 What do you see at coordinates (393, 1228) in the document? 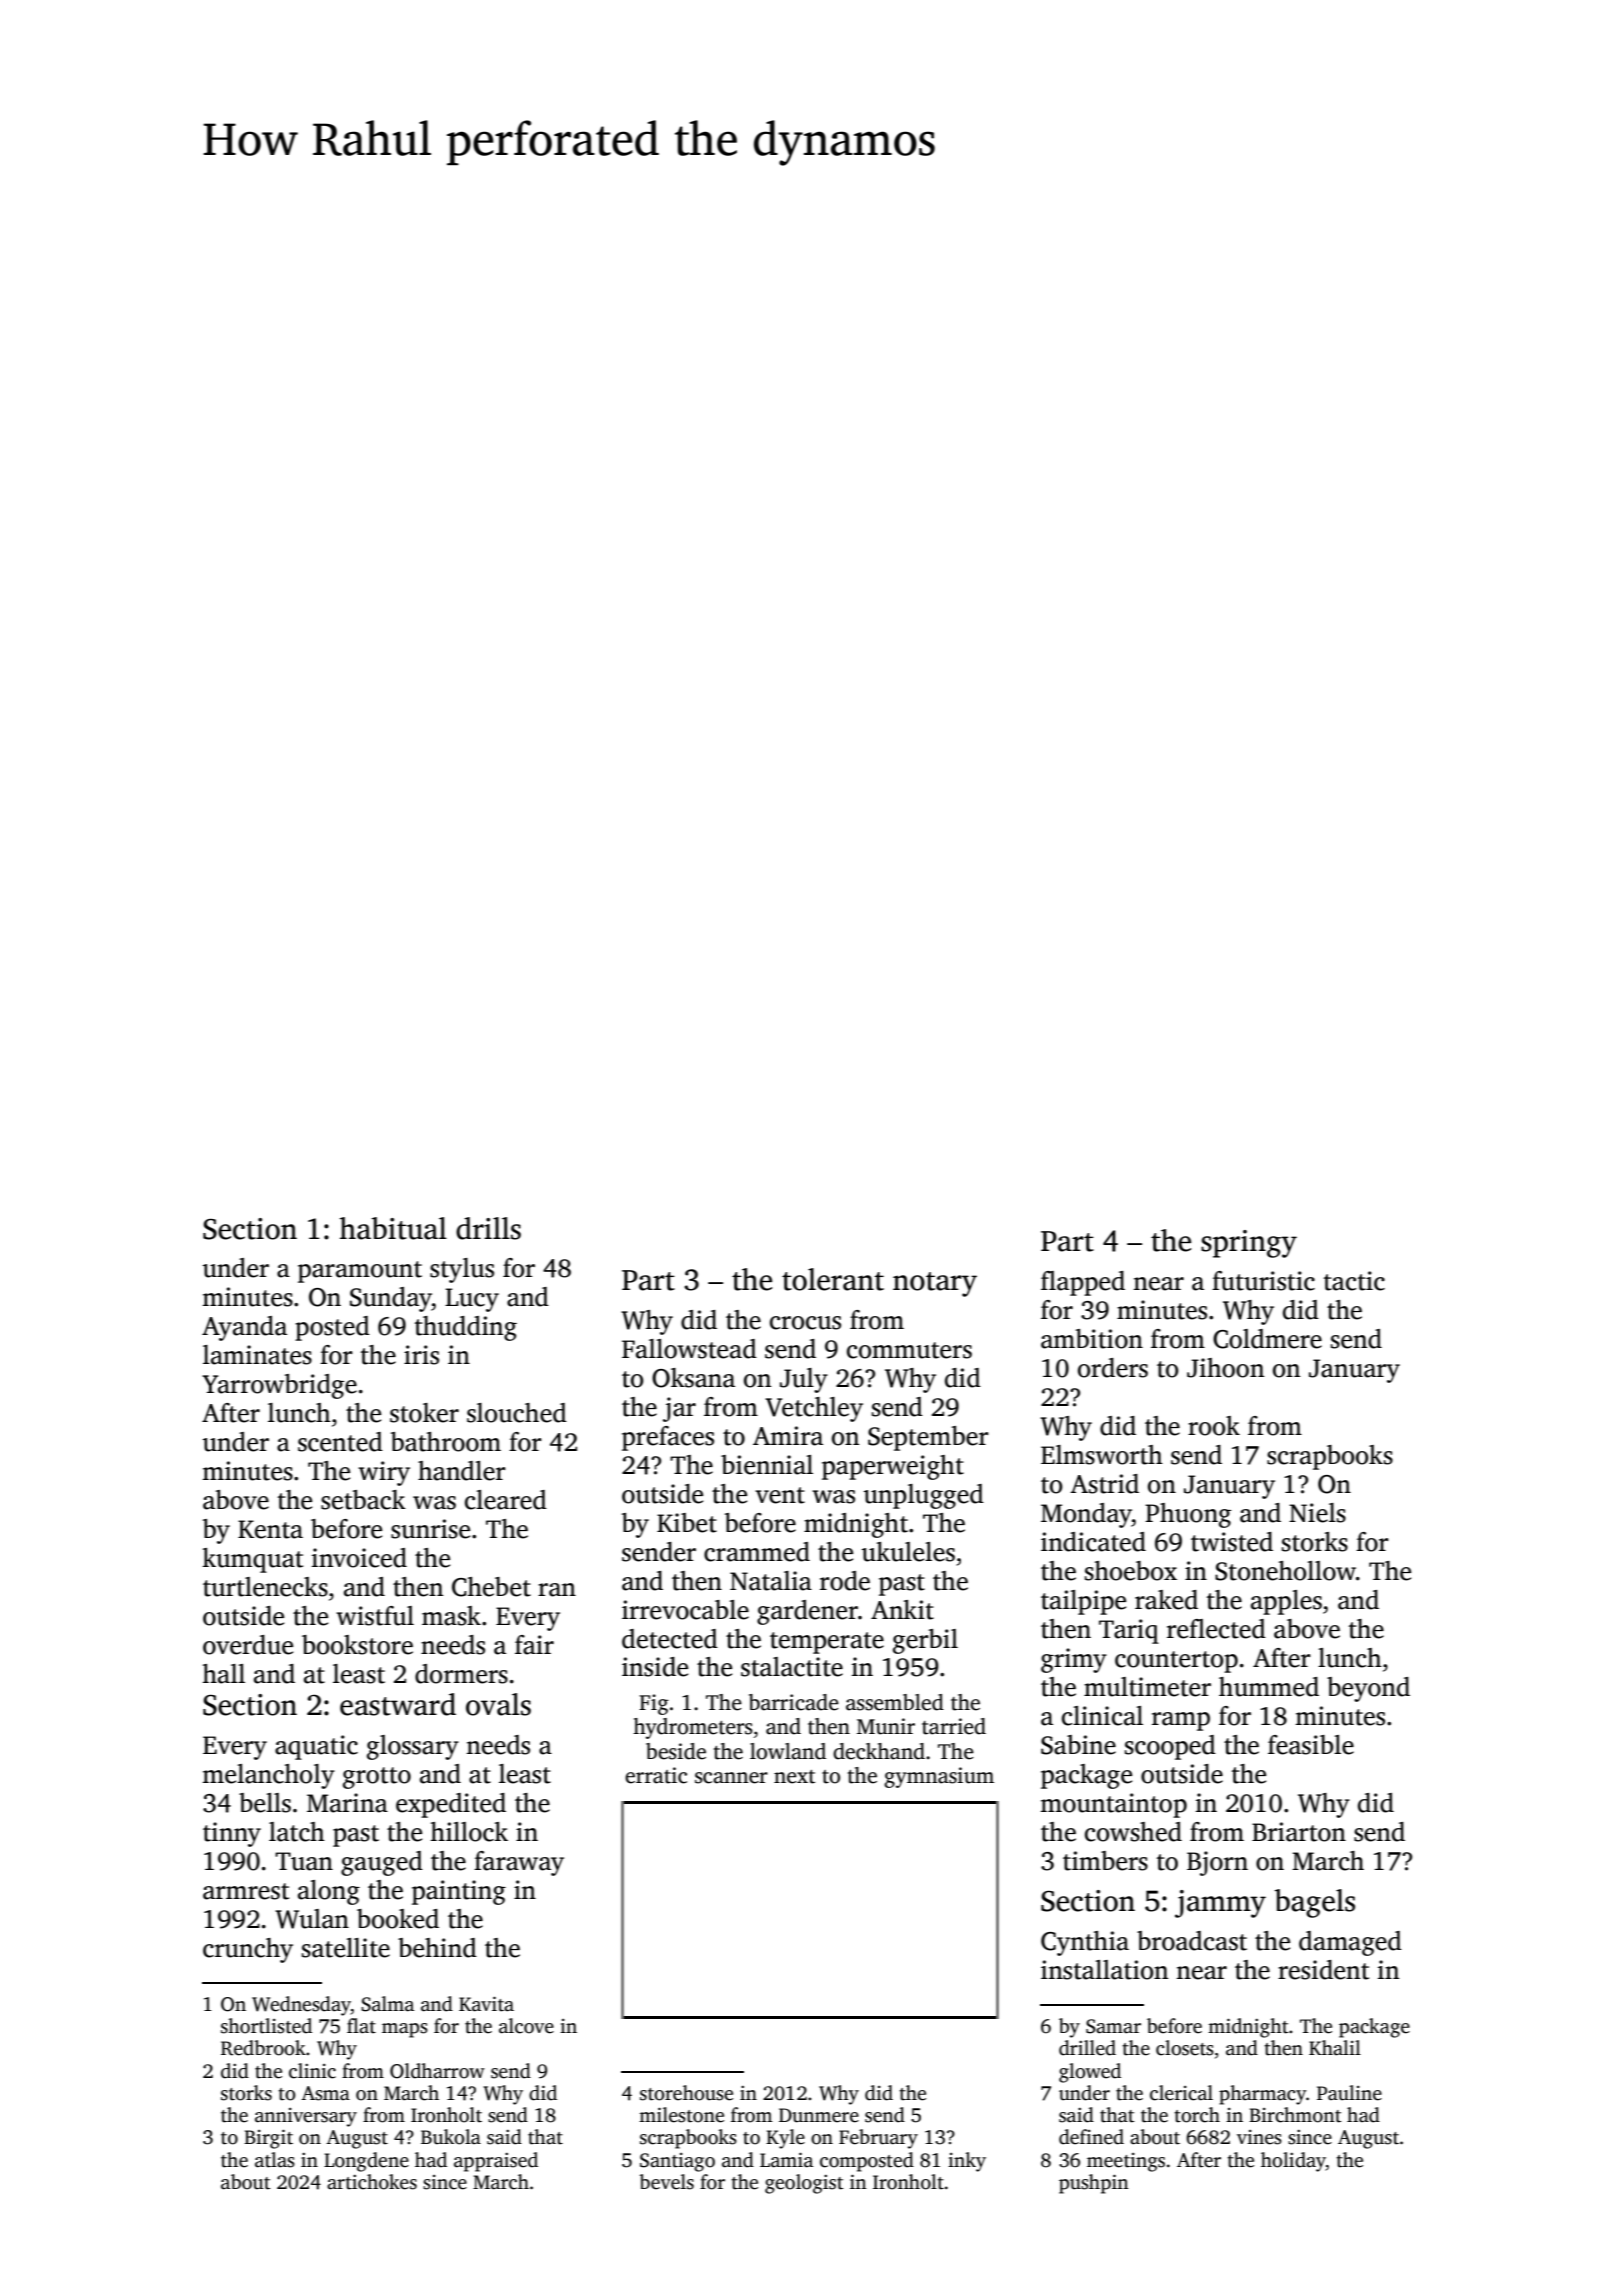
I see `habitual` at bounding box center [393, 1228].
